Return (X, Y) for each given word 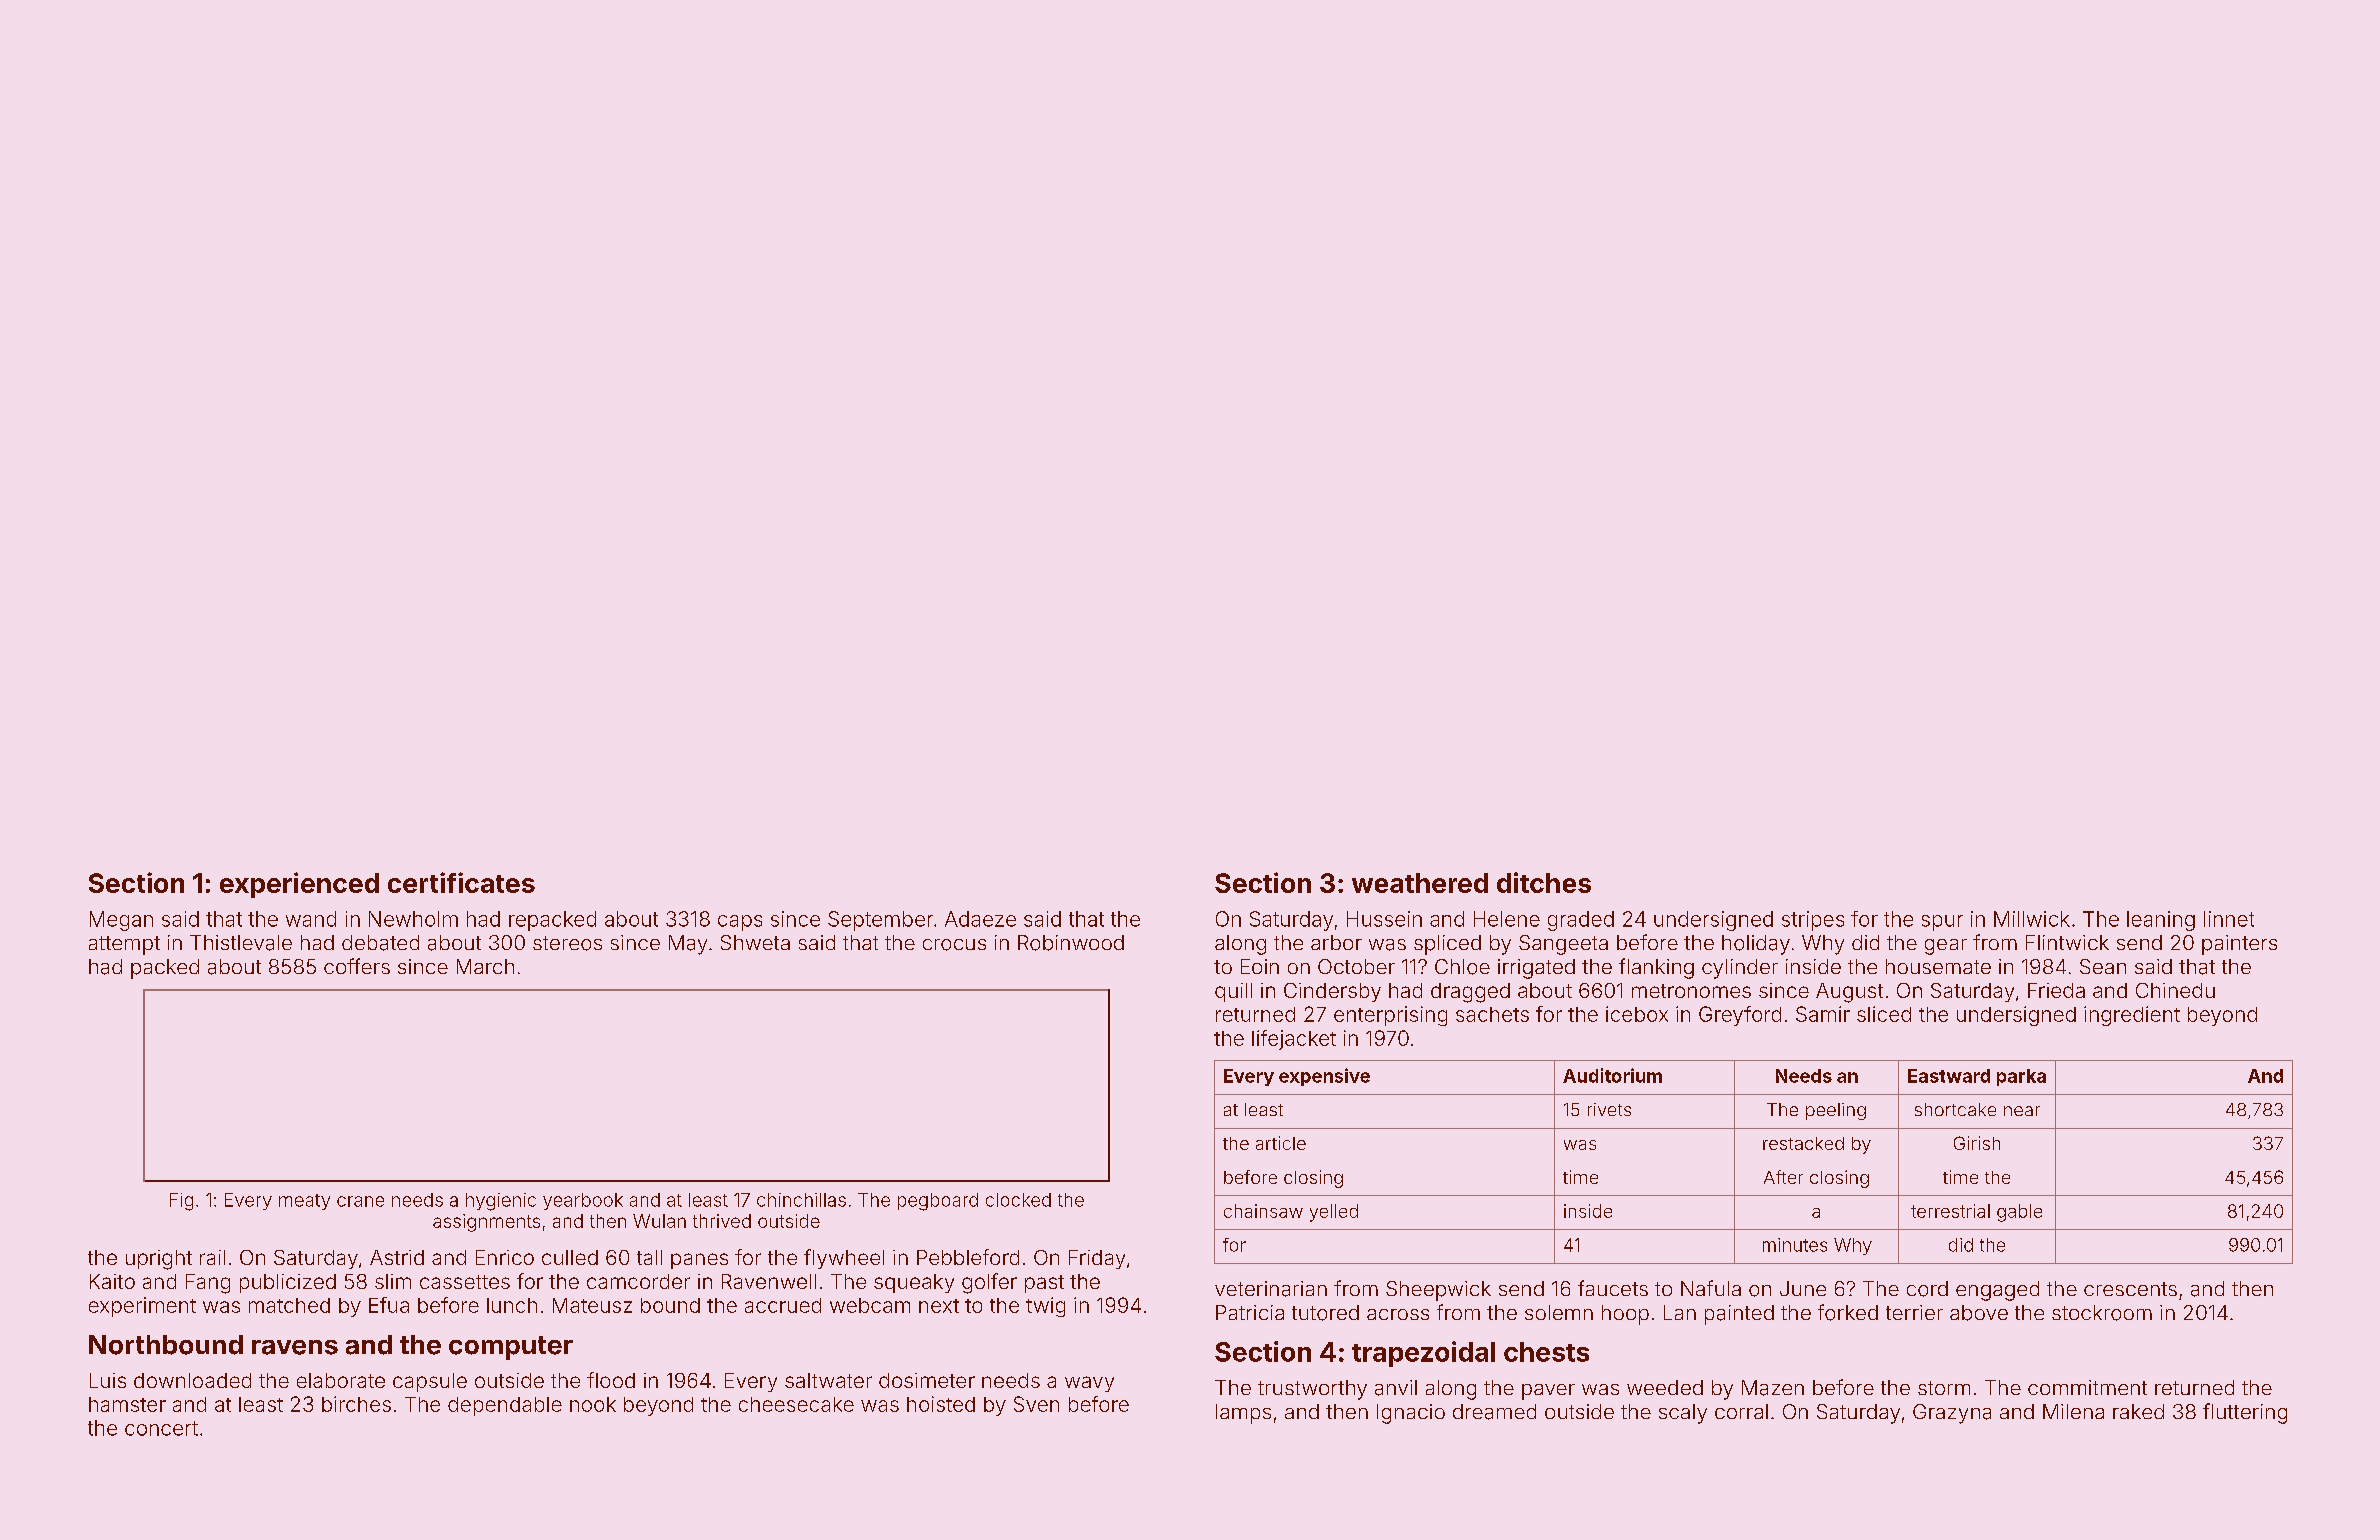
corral (1741, 1411)
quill (1233, 992)
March (485, 966)
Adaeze (980, 919)
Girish (1977, 1143)
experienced (299, 885)
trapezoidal (1423, 1354)
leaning (2161, 921)
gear (1946, 947)
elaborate (341, 1380)
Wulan (659, 1221)
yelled (1334, 1213)
